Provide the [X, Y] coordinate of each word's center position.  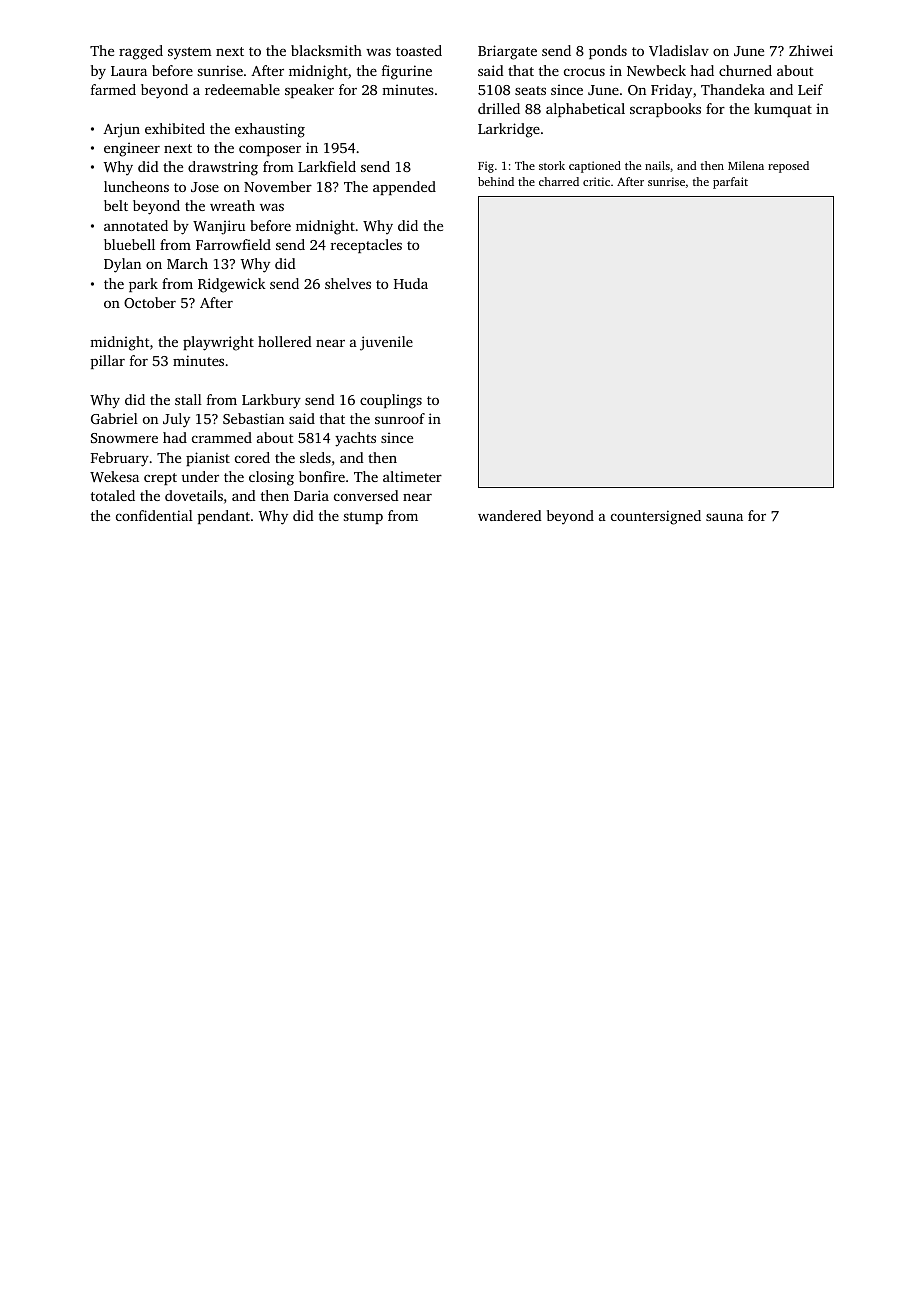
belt [116, 205]
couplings [391, 401]
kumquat [783, 110]
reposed [788, 167]
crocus [584, 72]
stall [188, 399]
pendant [224, 517]
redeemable [242, 89]
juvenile [386, 343]
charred [559, 181]
